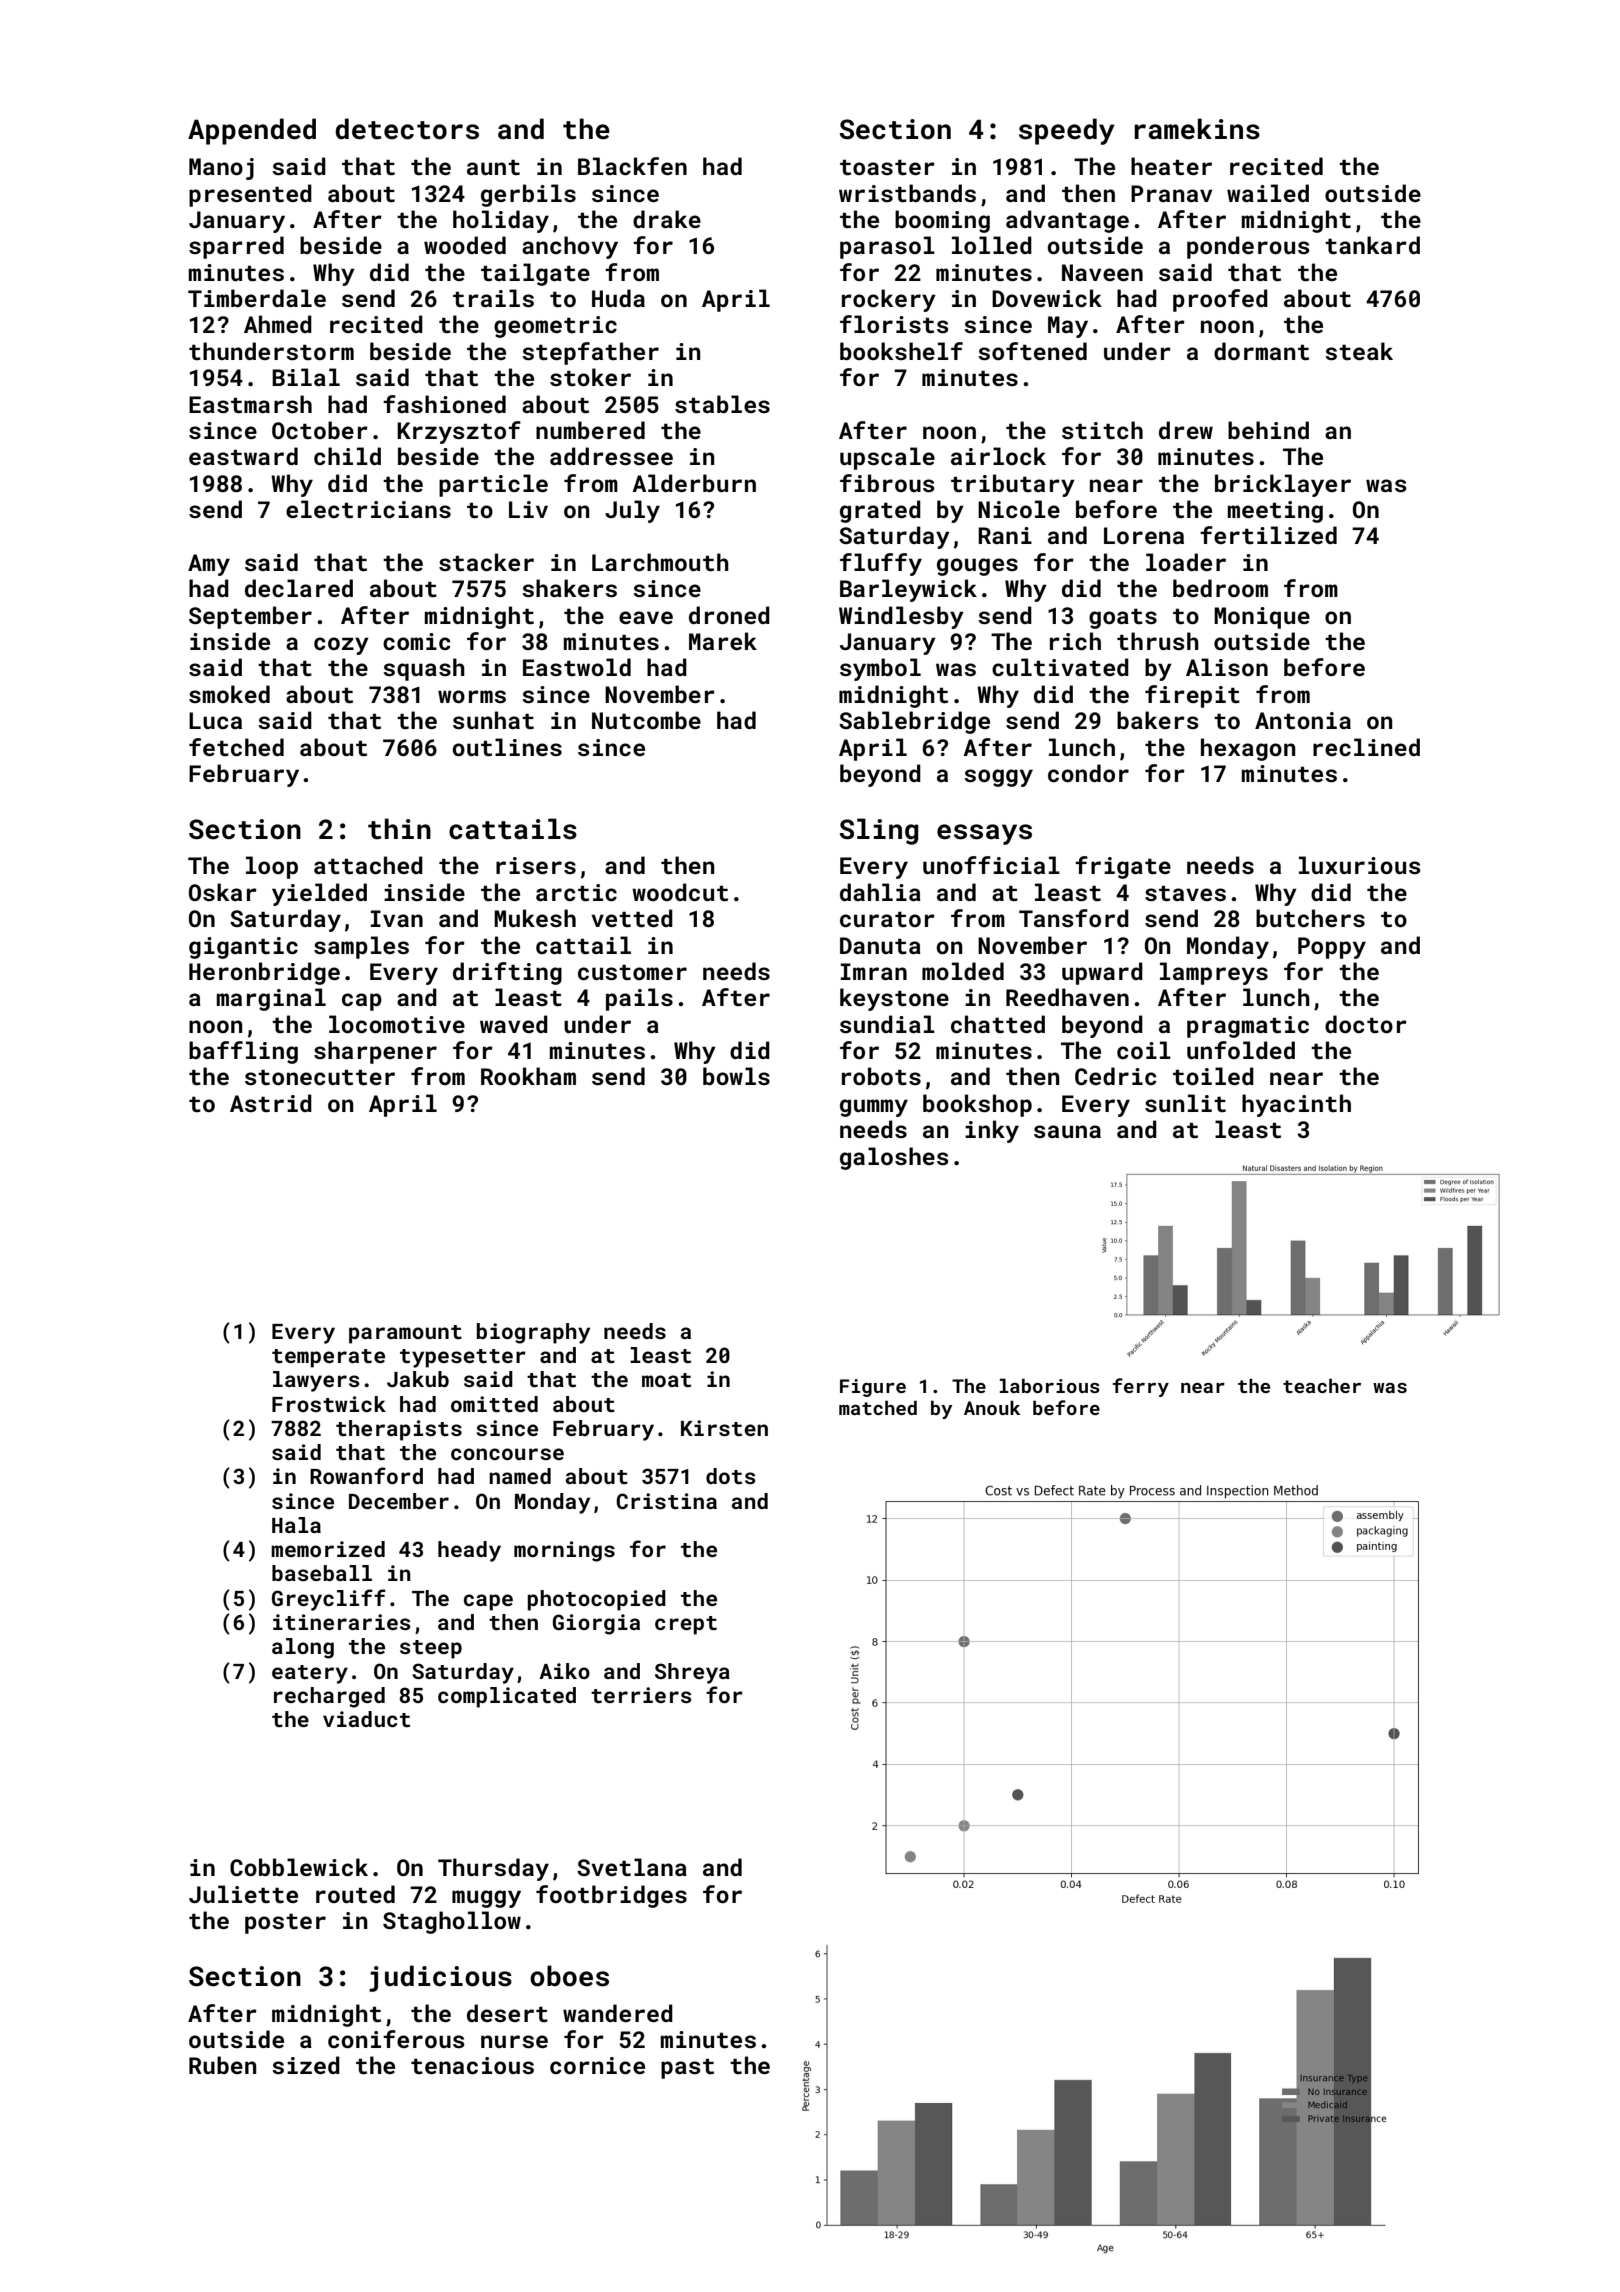 The image size is (1620, 2292). What do you see at coordinates (533, 1333) in the document?
I see `biography` at bounding box center [533, 1333].
